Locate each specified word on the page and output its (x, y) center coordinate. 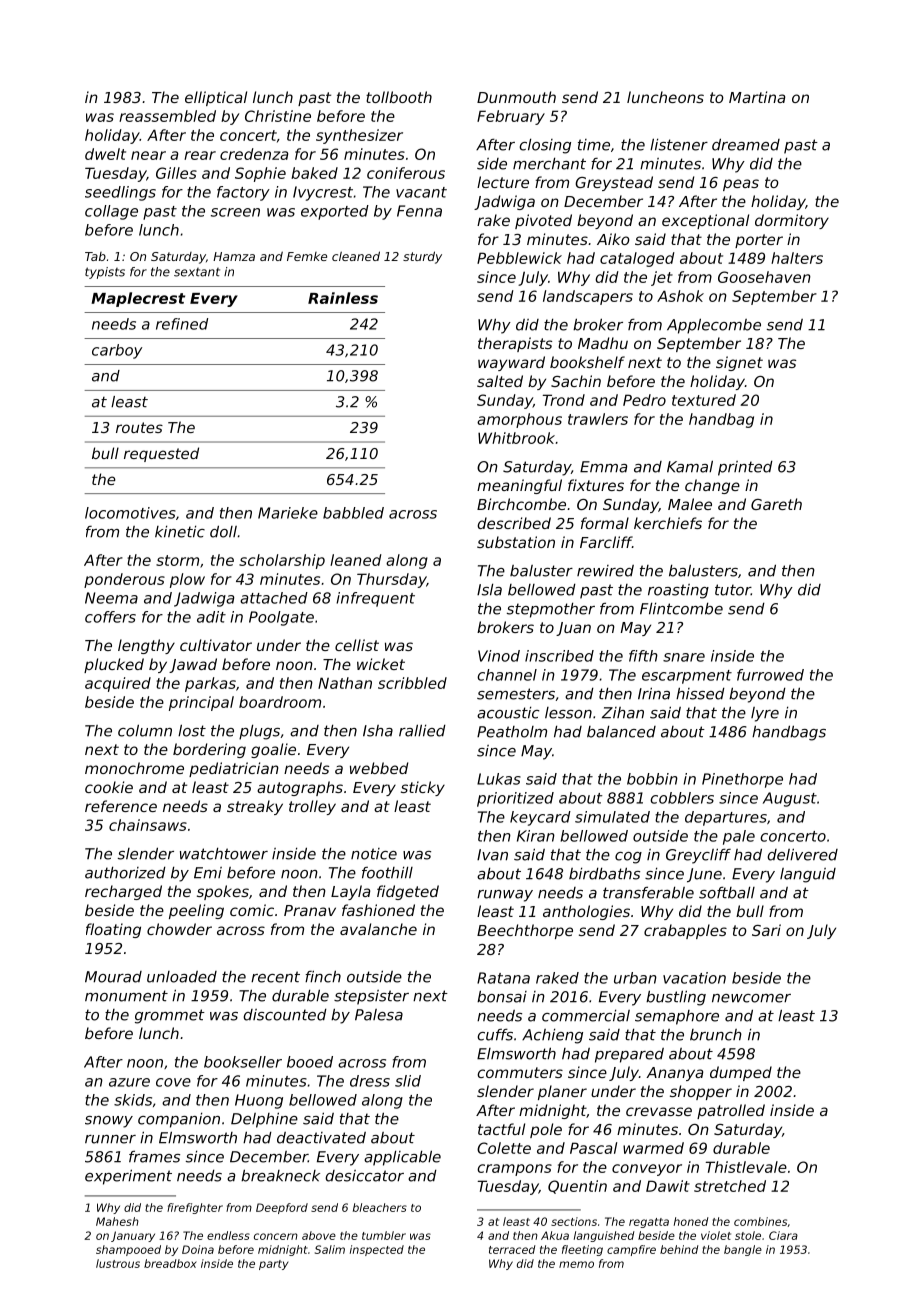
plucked (114, 665)
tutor (733, 590)
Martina (757, 97)
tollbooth (399, 97)
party (273, 1265)
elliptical (216, 98)
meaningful (519, 486)
